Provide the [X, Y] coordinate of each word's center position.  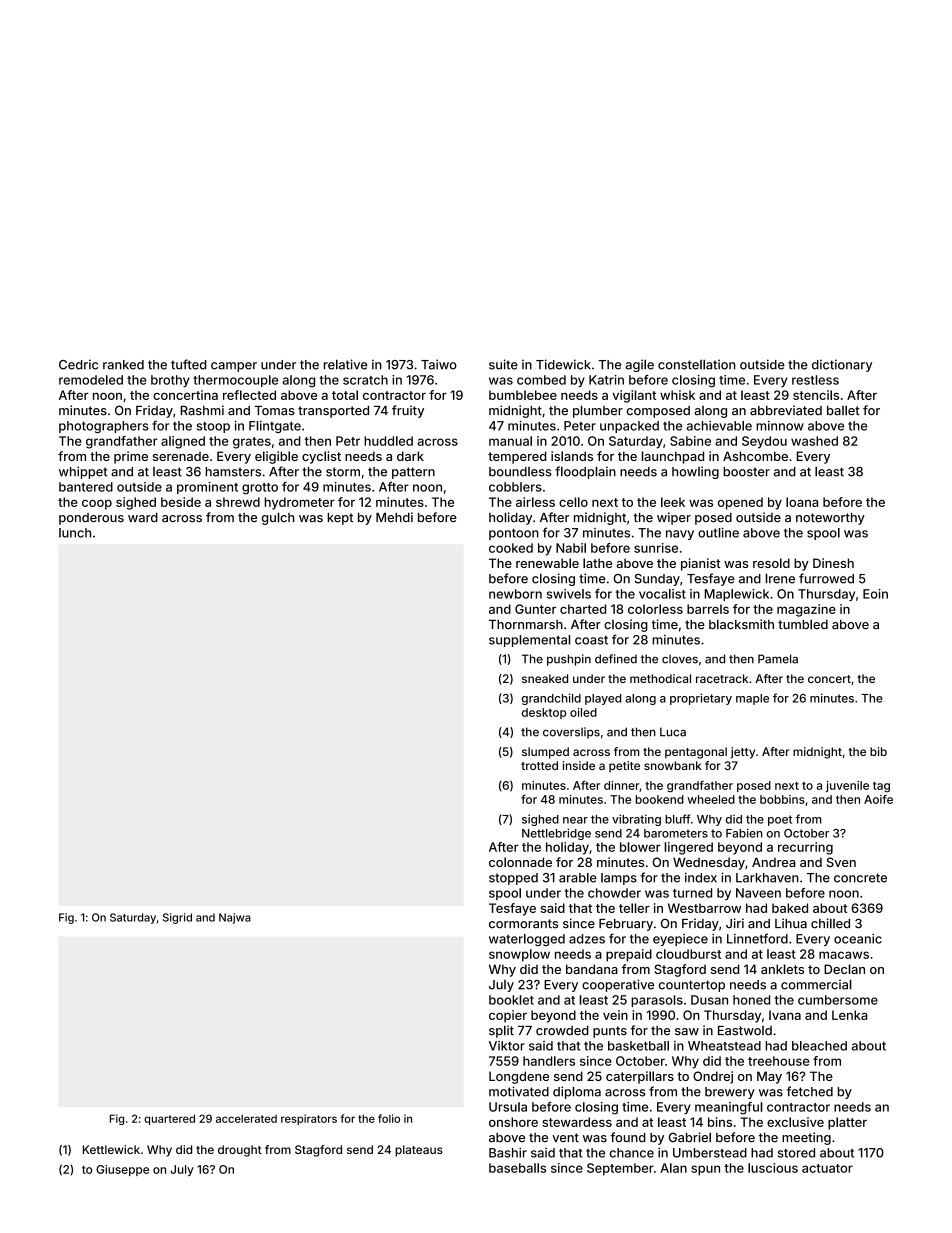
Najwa [235, 918]
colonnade [520, 862]
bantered [86, 487]
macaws [844, 955]
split [501, 1031]
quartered [169, 1119]
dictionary [842, 365]
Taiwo [439, 364]
